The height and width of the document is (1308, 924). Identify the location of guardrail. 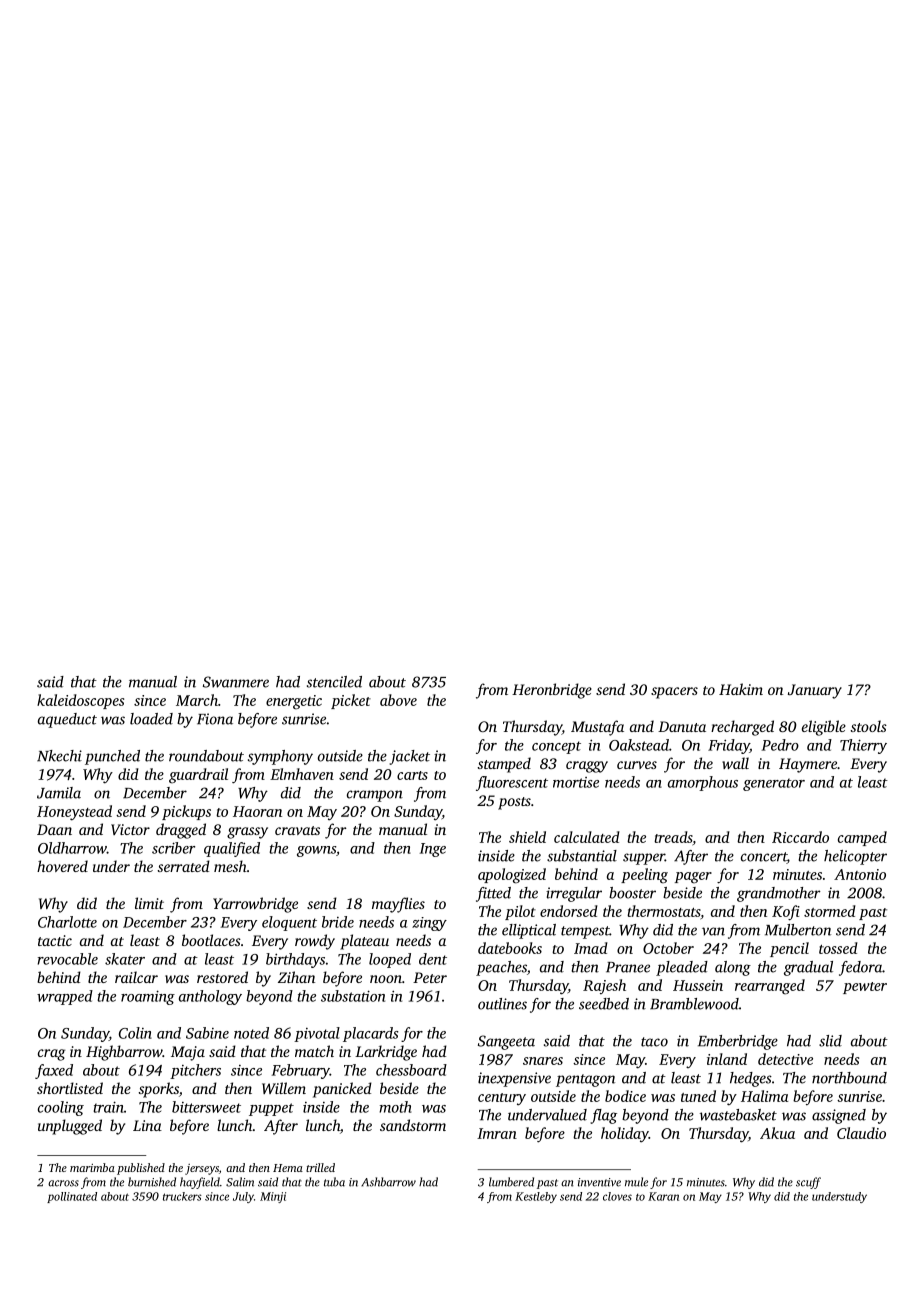
(198, 776).
